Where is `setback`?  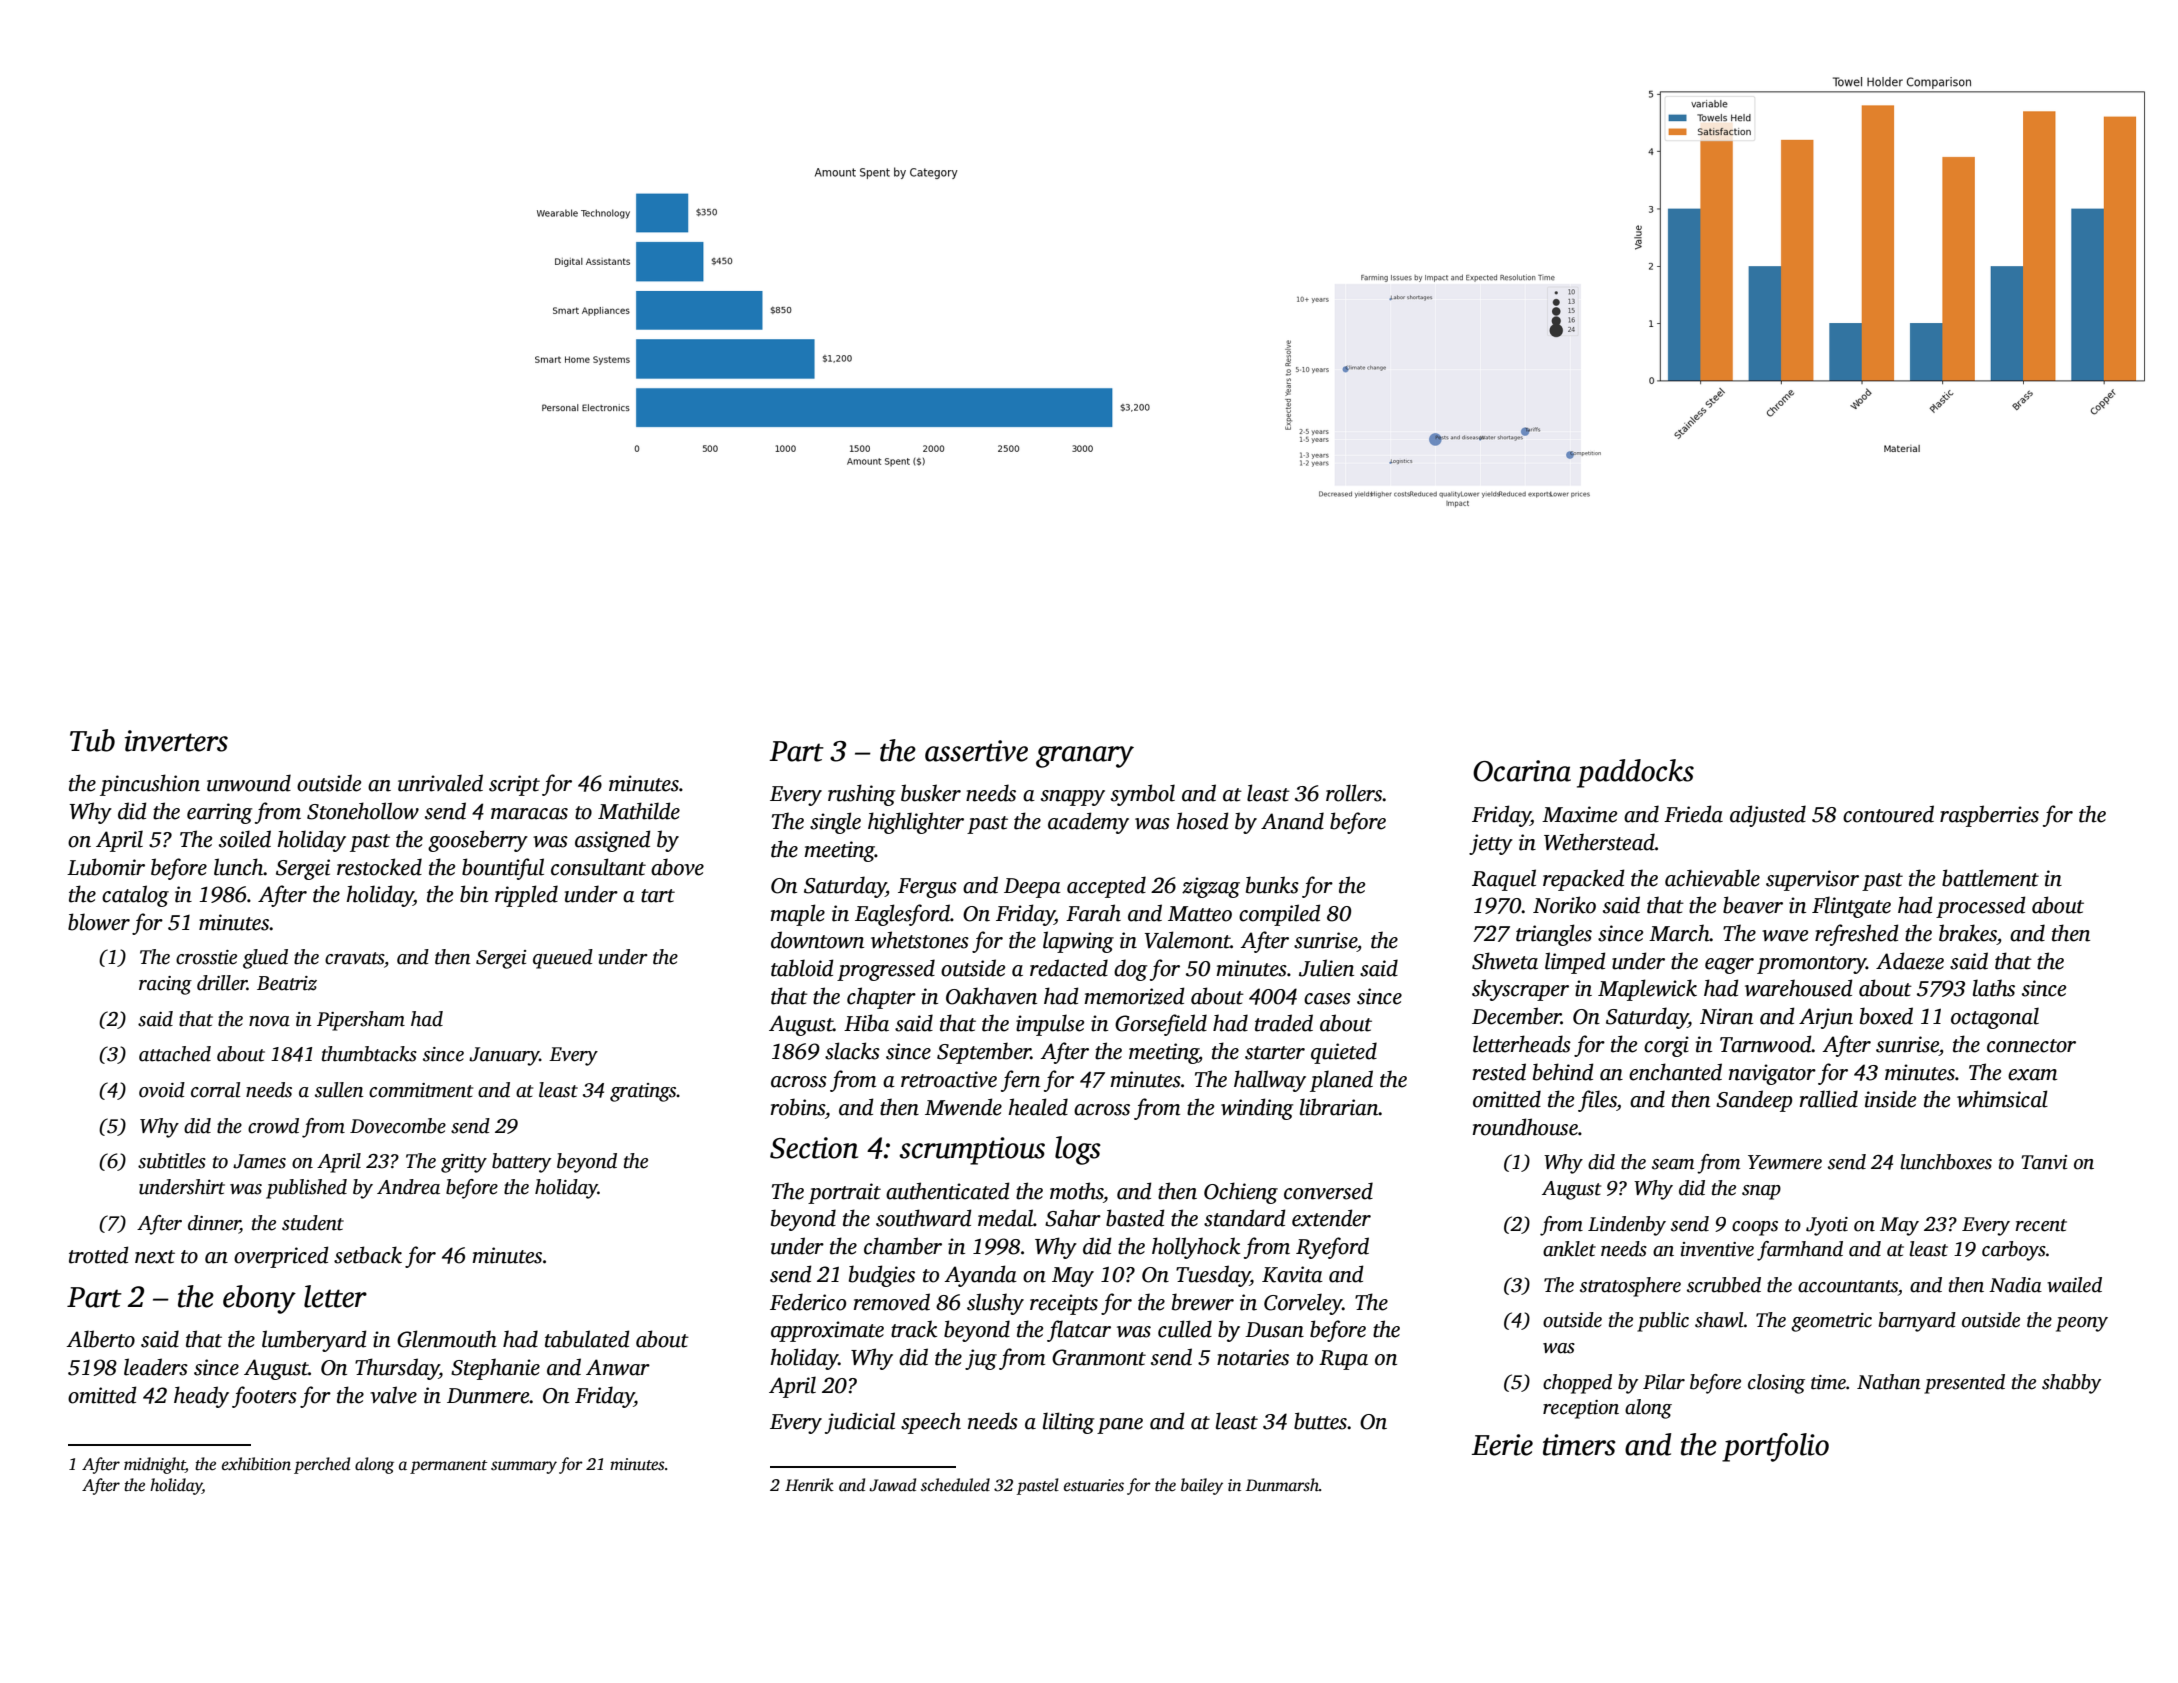 setback is located at coordinates (368, 1255).
